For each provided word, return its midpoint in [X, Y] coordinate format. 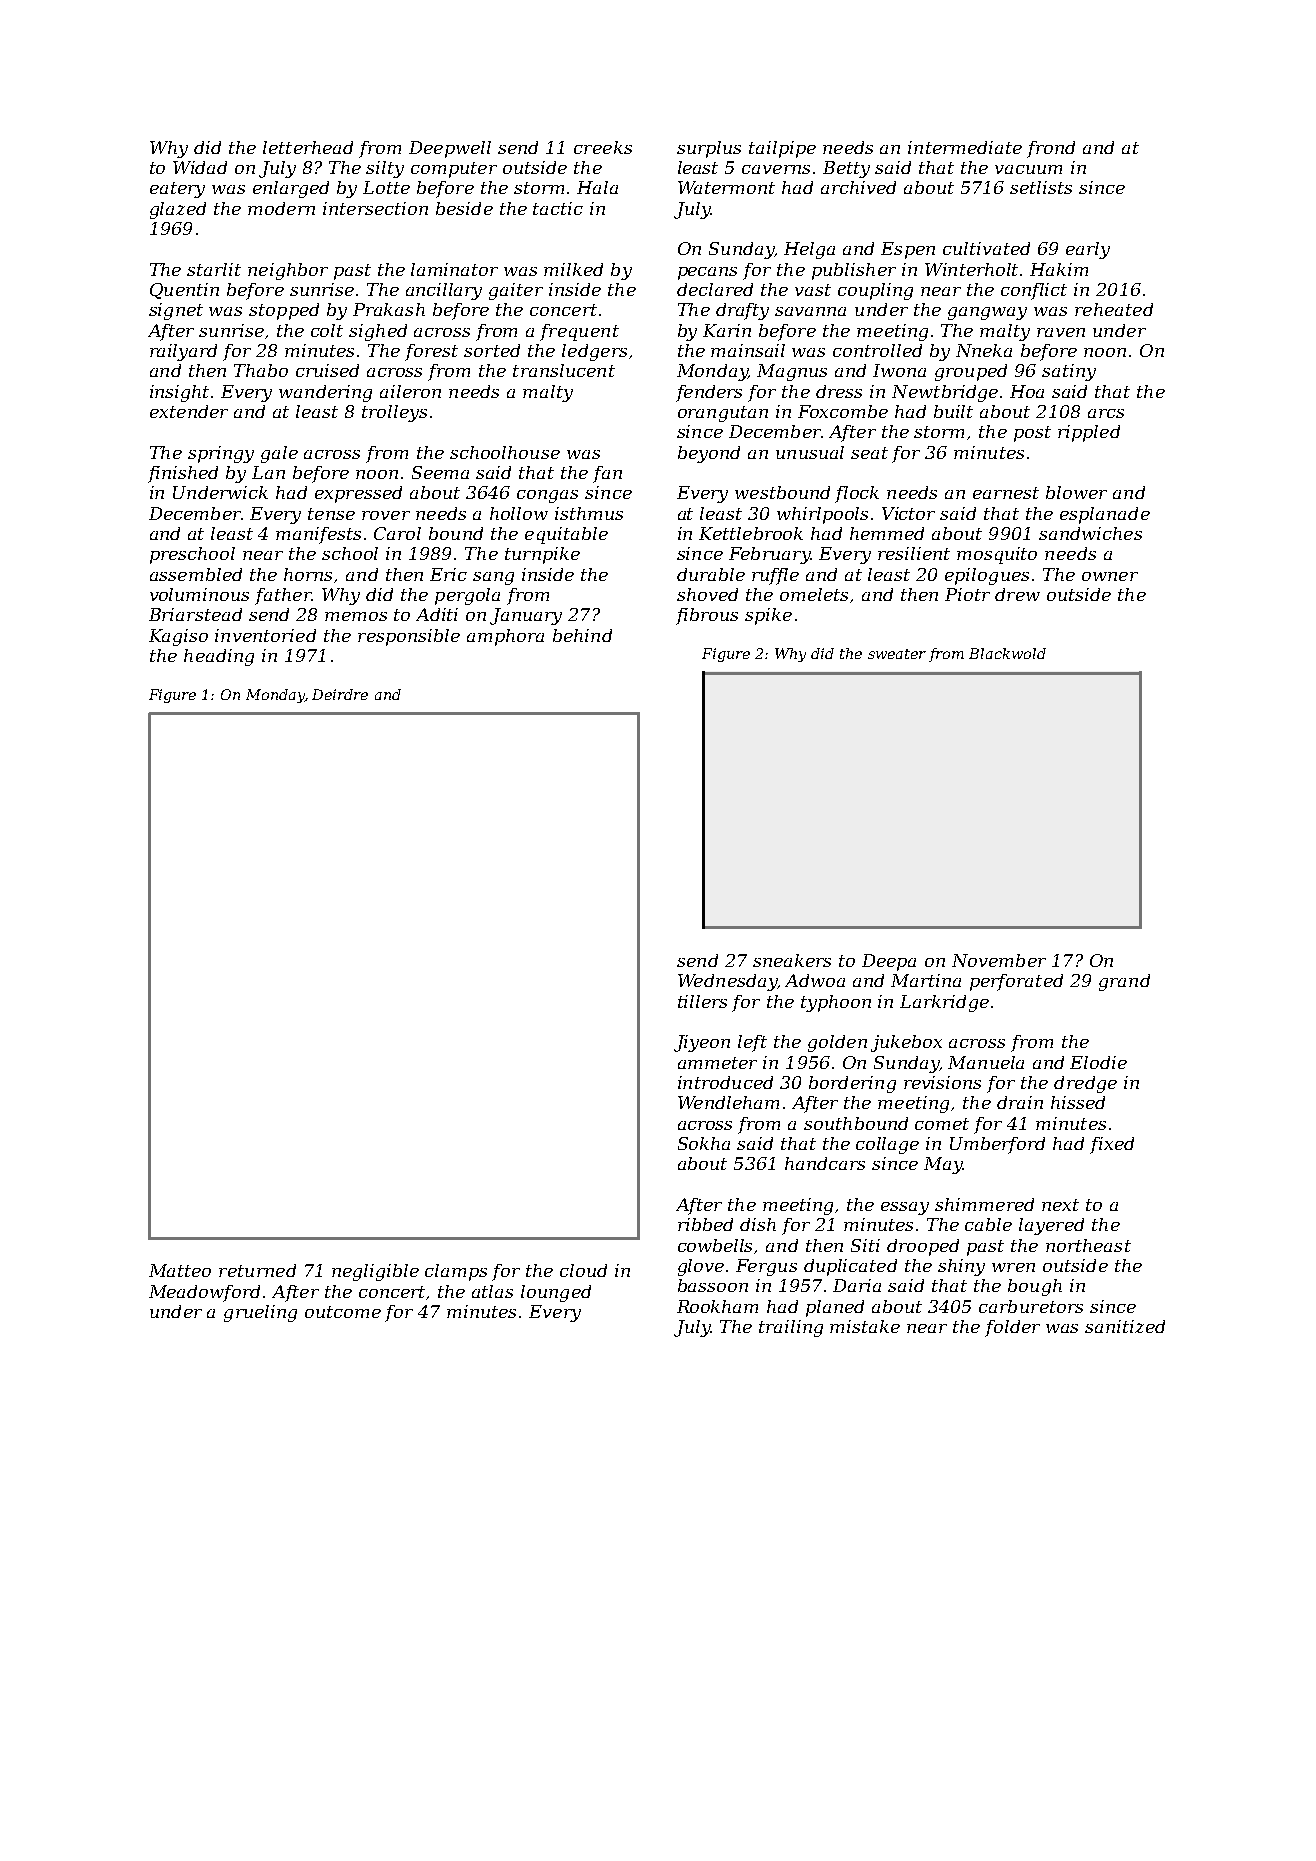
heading [219, 657]
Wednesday [727, 982]
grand [1124, 982]
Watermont [726, 187]
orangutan [723, 414]
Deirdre [340, 694]
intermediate [965, 147]
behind [582, 635]
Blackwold [1007, 653]
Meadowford [204, 1293]
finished [183, 474]
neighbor [288, 271]
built [953, 411]
